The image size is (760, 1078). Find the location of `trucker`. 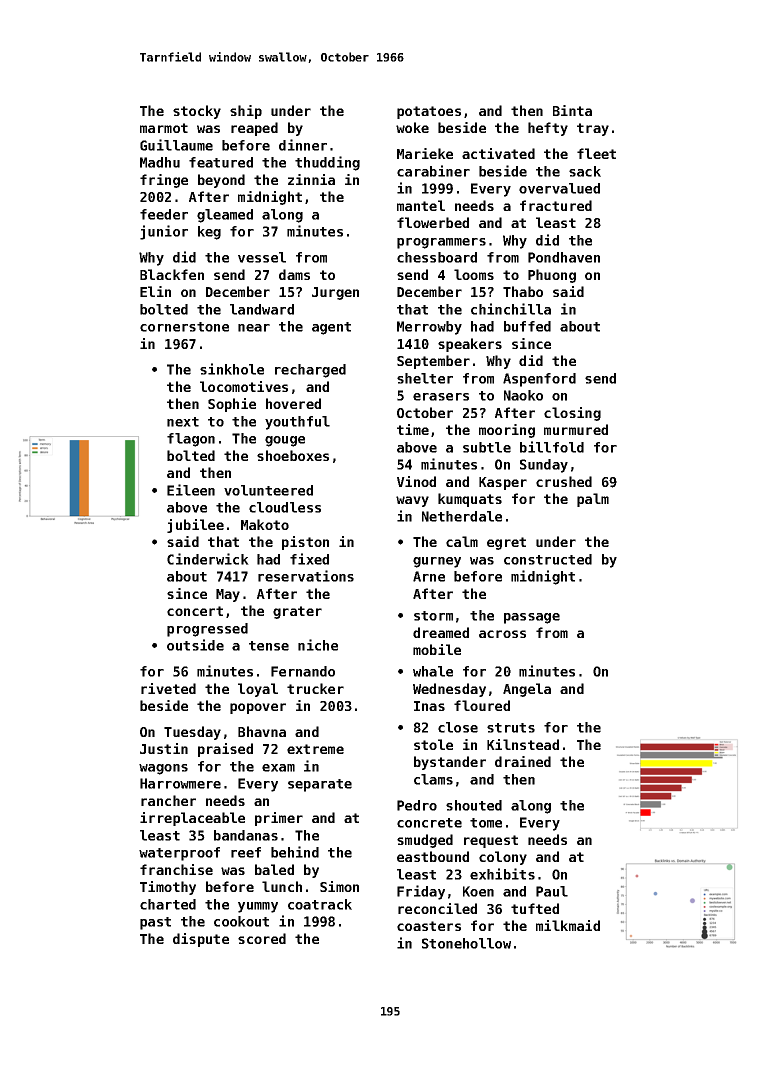

trucker is located at coordinates (315, 688).
